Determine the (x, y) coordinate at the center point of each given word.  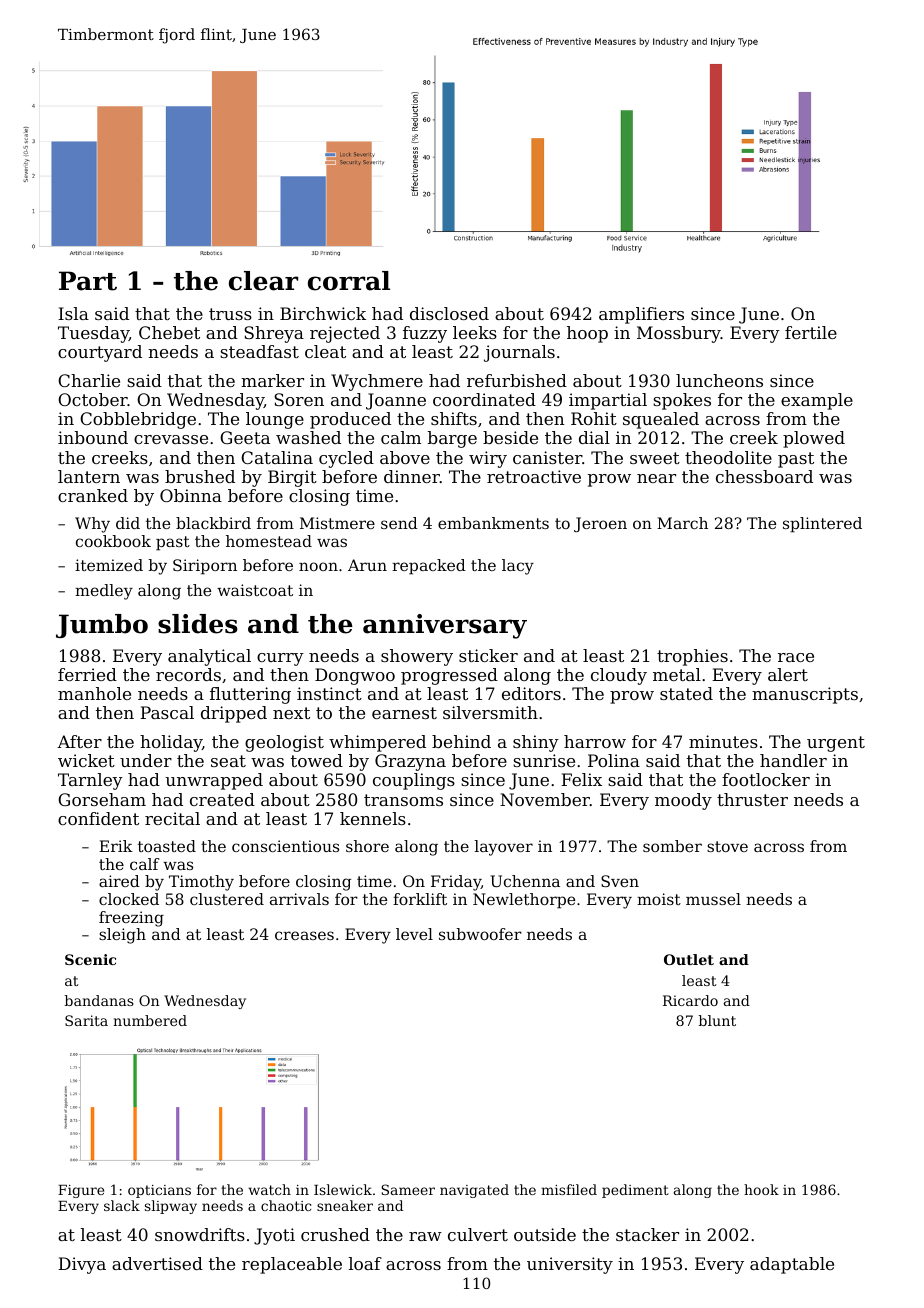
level (414, 934)
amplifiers (641, 315)
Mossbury (679, 334)
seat (228, 761)
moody (683, 801)
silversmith (490, 712)
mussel (713, 899)
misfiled (569, 1189)
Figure (81, 1191)
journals (519, 353)
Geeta (245, 437)
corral (349, 281)
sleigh (122, 936)
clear (263, 281)
